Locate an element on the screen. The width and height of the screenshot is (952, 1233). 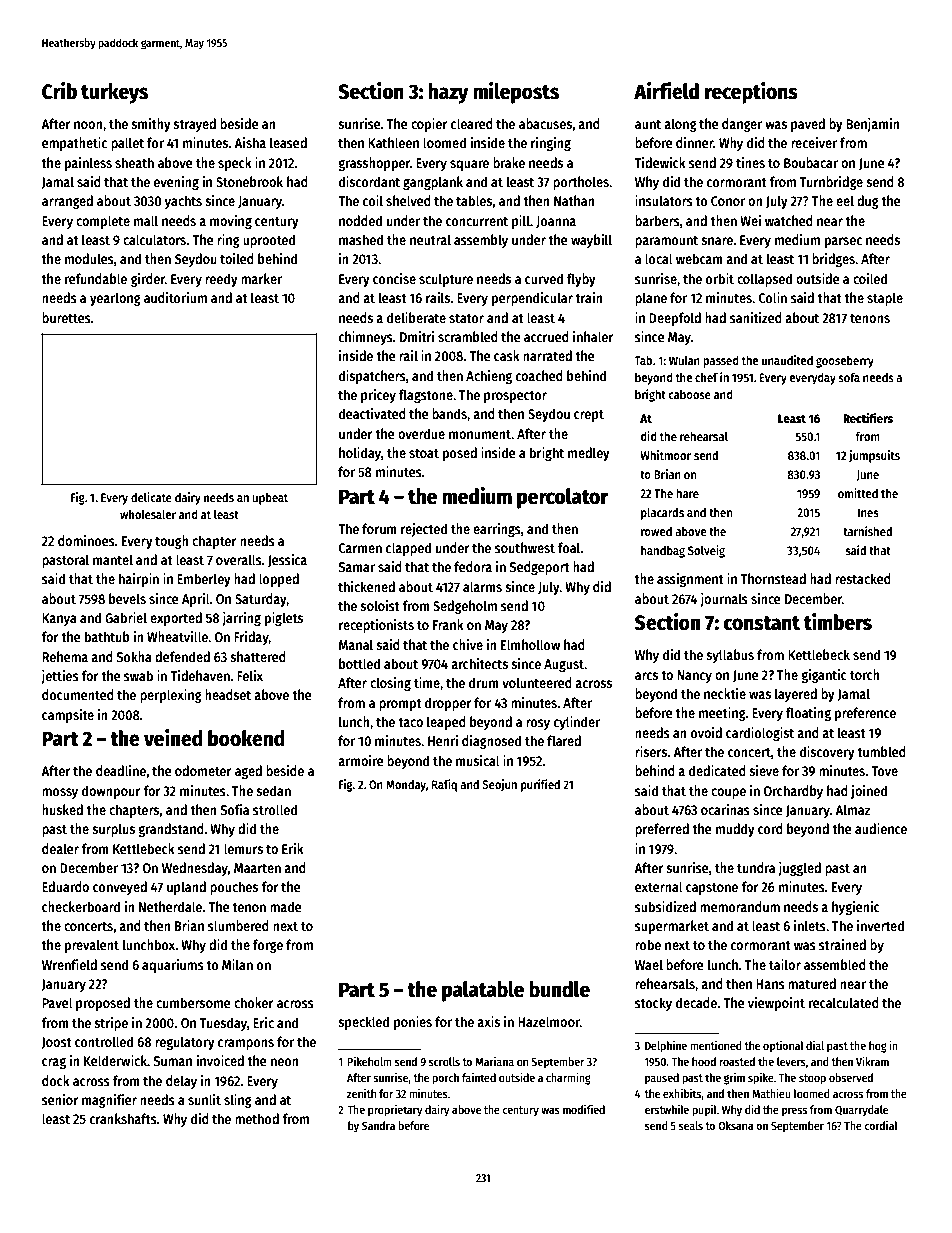
Deepfold is located at coordinates (675, 319).
